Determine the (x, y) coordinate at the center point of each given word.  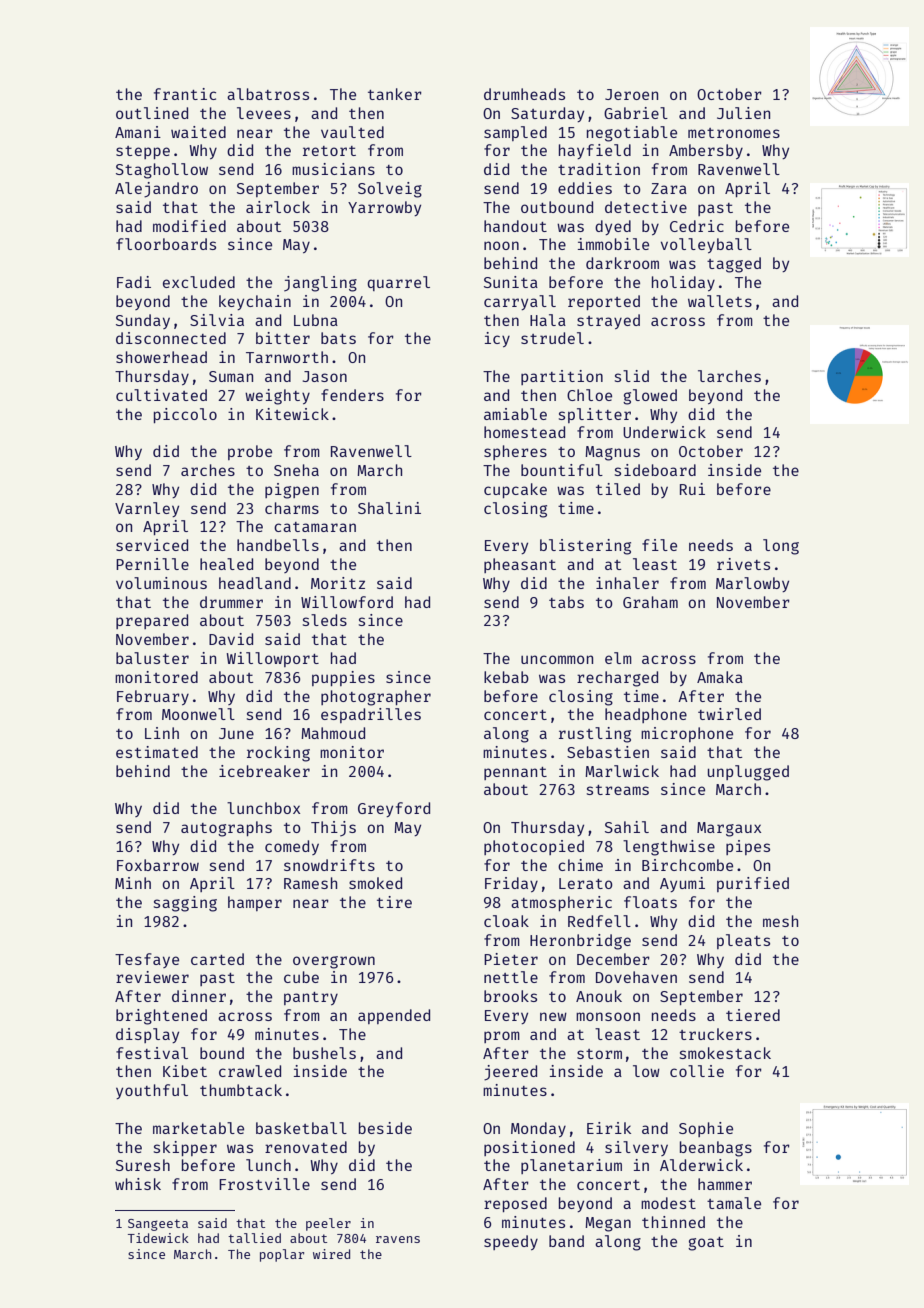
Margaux (729, 829)
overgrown (334, 962)
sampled (515, 133)
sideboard (655, 470)
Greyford (394, 809)
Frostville (264, 1184)
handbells (278, 545)
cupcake (515, 490)
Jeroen (631, 94)
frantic (185, 94)
